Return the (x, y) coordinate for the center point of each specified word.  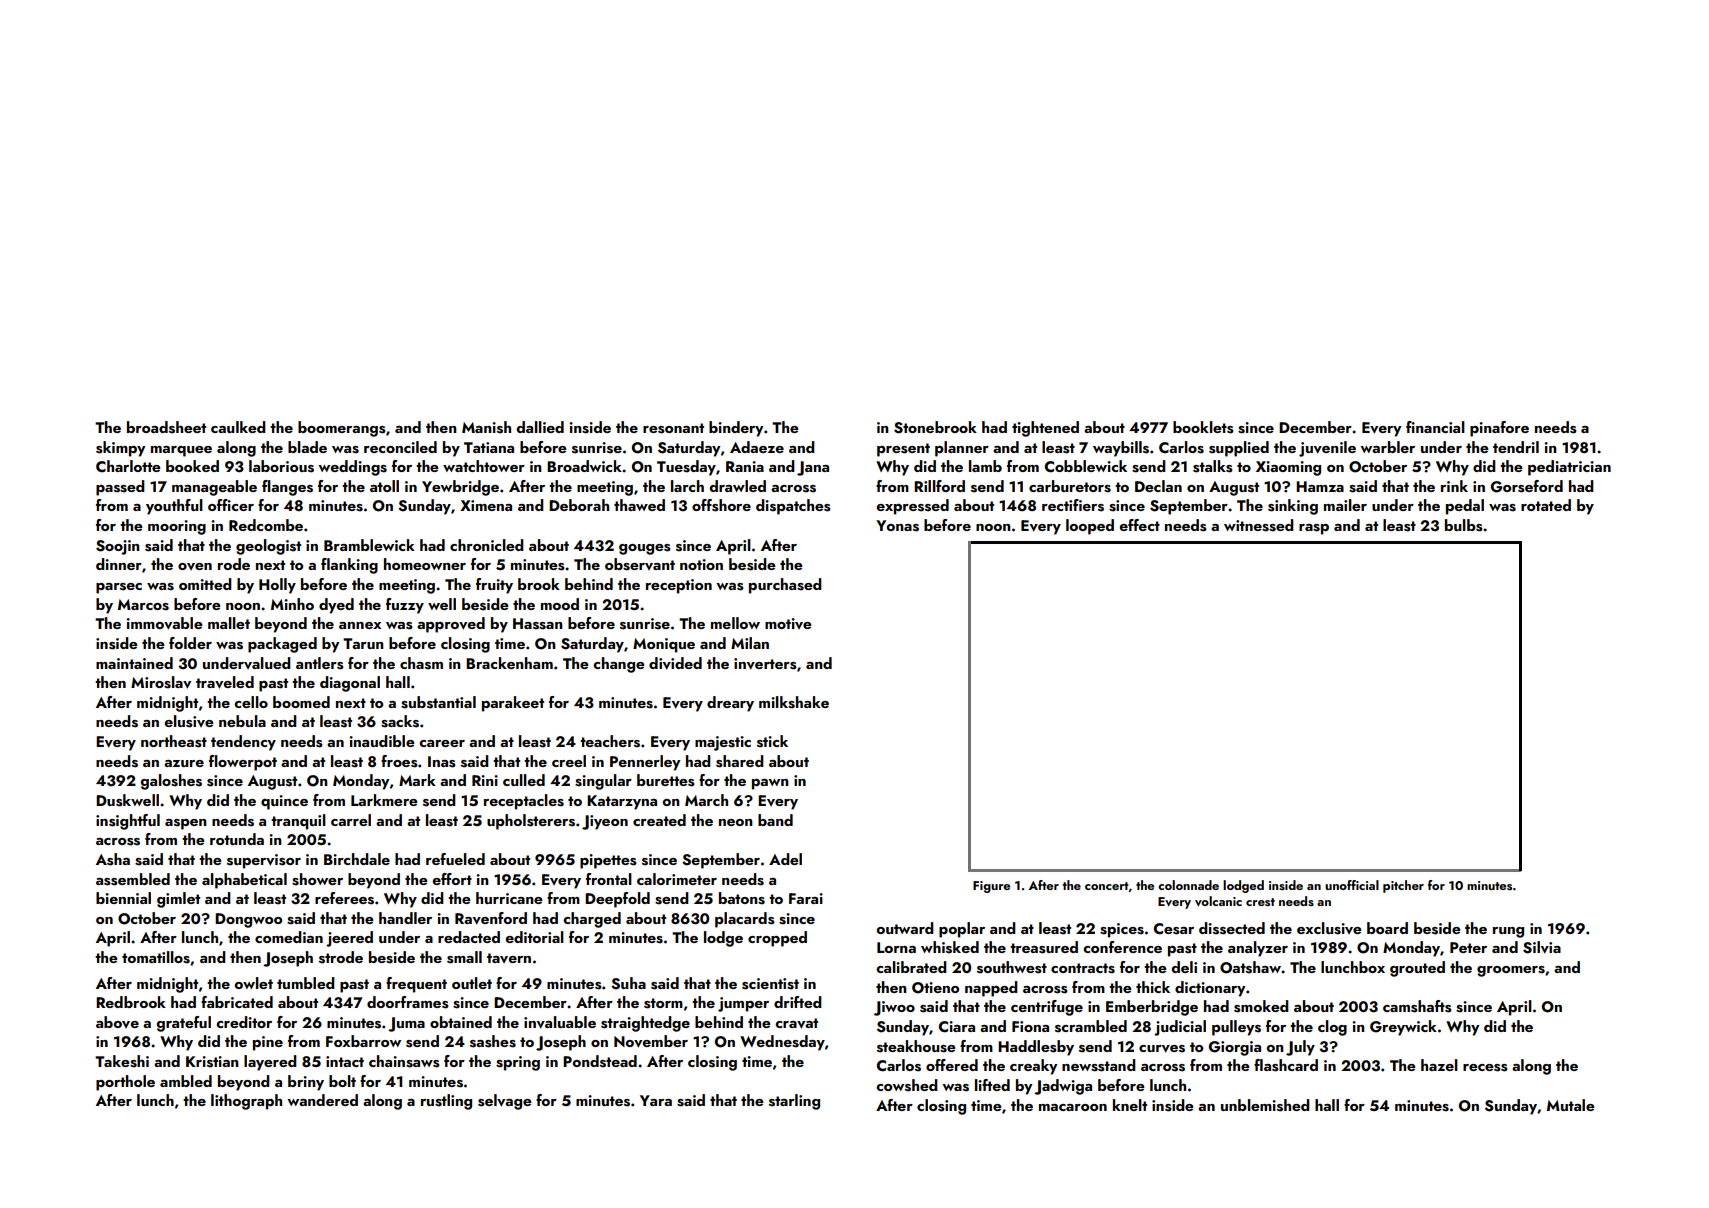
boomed (301, 702)
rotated (1546, 505)
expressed (912, 507)
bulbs (1464, 525)
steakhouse (916, 1046)
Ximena (486, 505)
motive (788, 623)
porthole (125, 1083)
